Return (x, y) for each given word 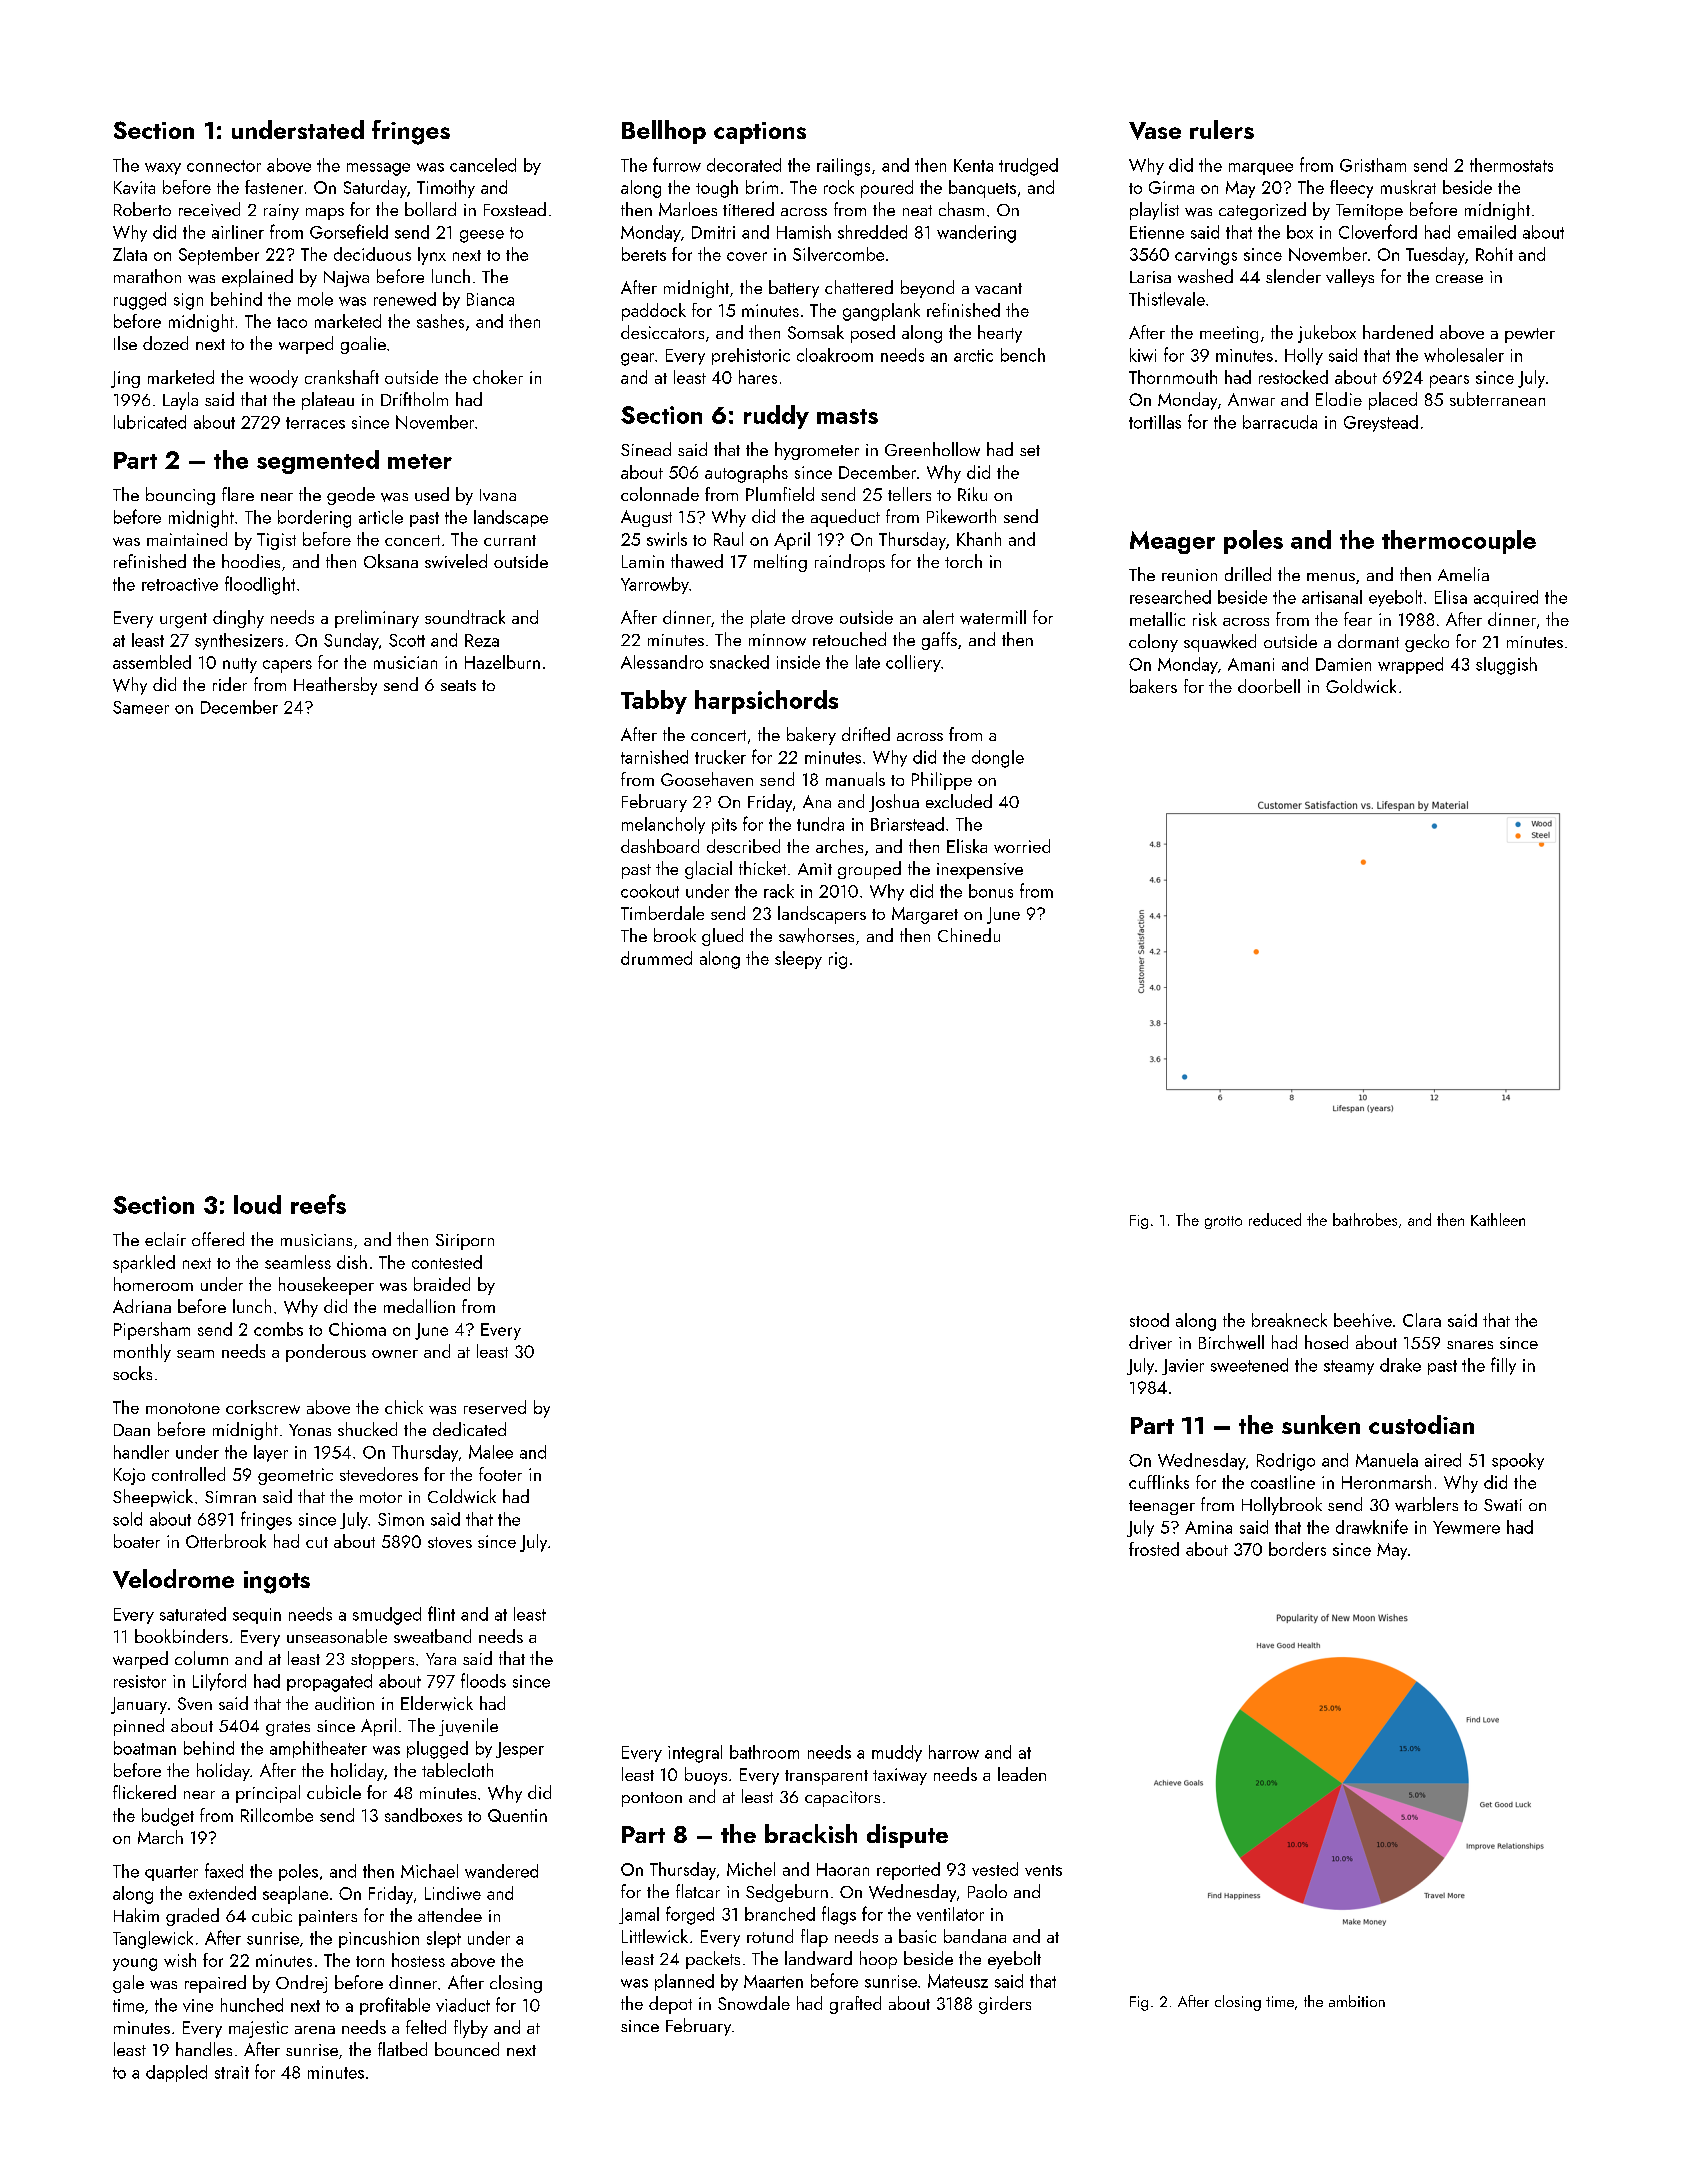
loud (257, 1204)
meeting (1229, 334)
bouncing (180, 496)
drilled (1248, 574)
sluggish (1506, 666)
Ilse (125, 343)
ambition (1357, 2001)
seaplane (295, 1895)
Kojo (129, 1476)
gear (637, 359)
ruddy (776, 417)
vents (1043, 1870)
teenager (1162, 1507)
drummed (656, 958)
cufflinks (1159, 1482)
